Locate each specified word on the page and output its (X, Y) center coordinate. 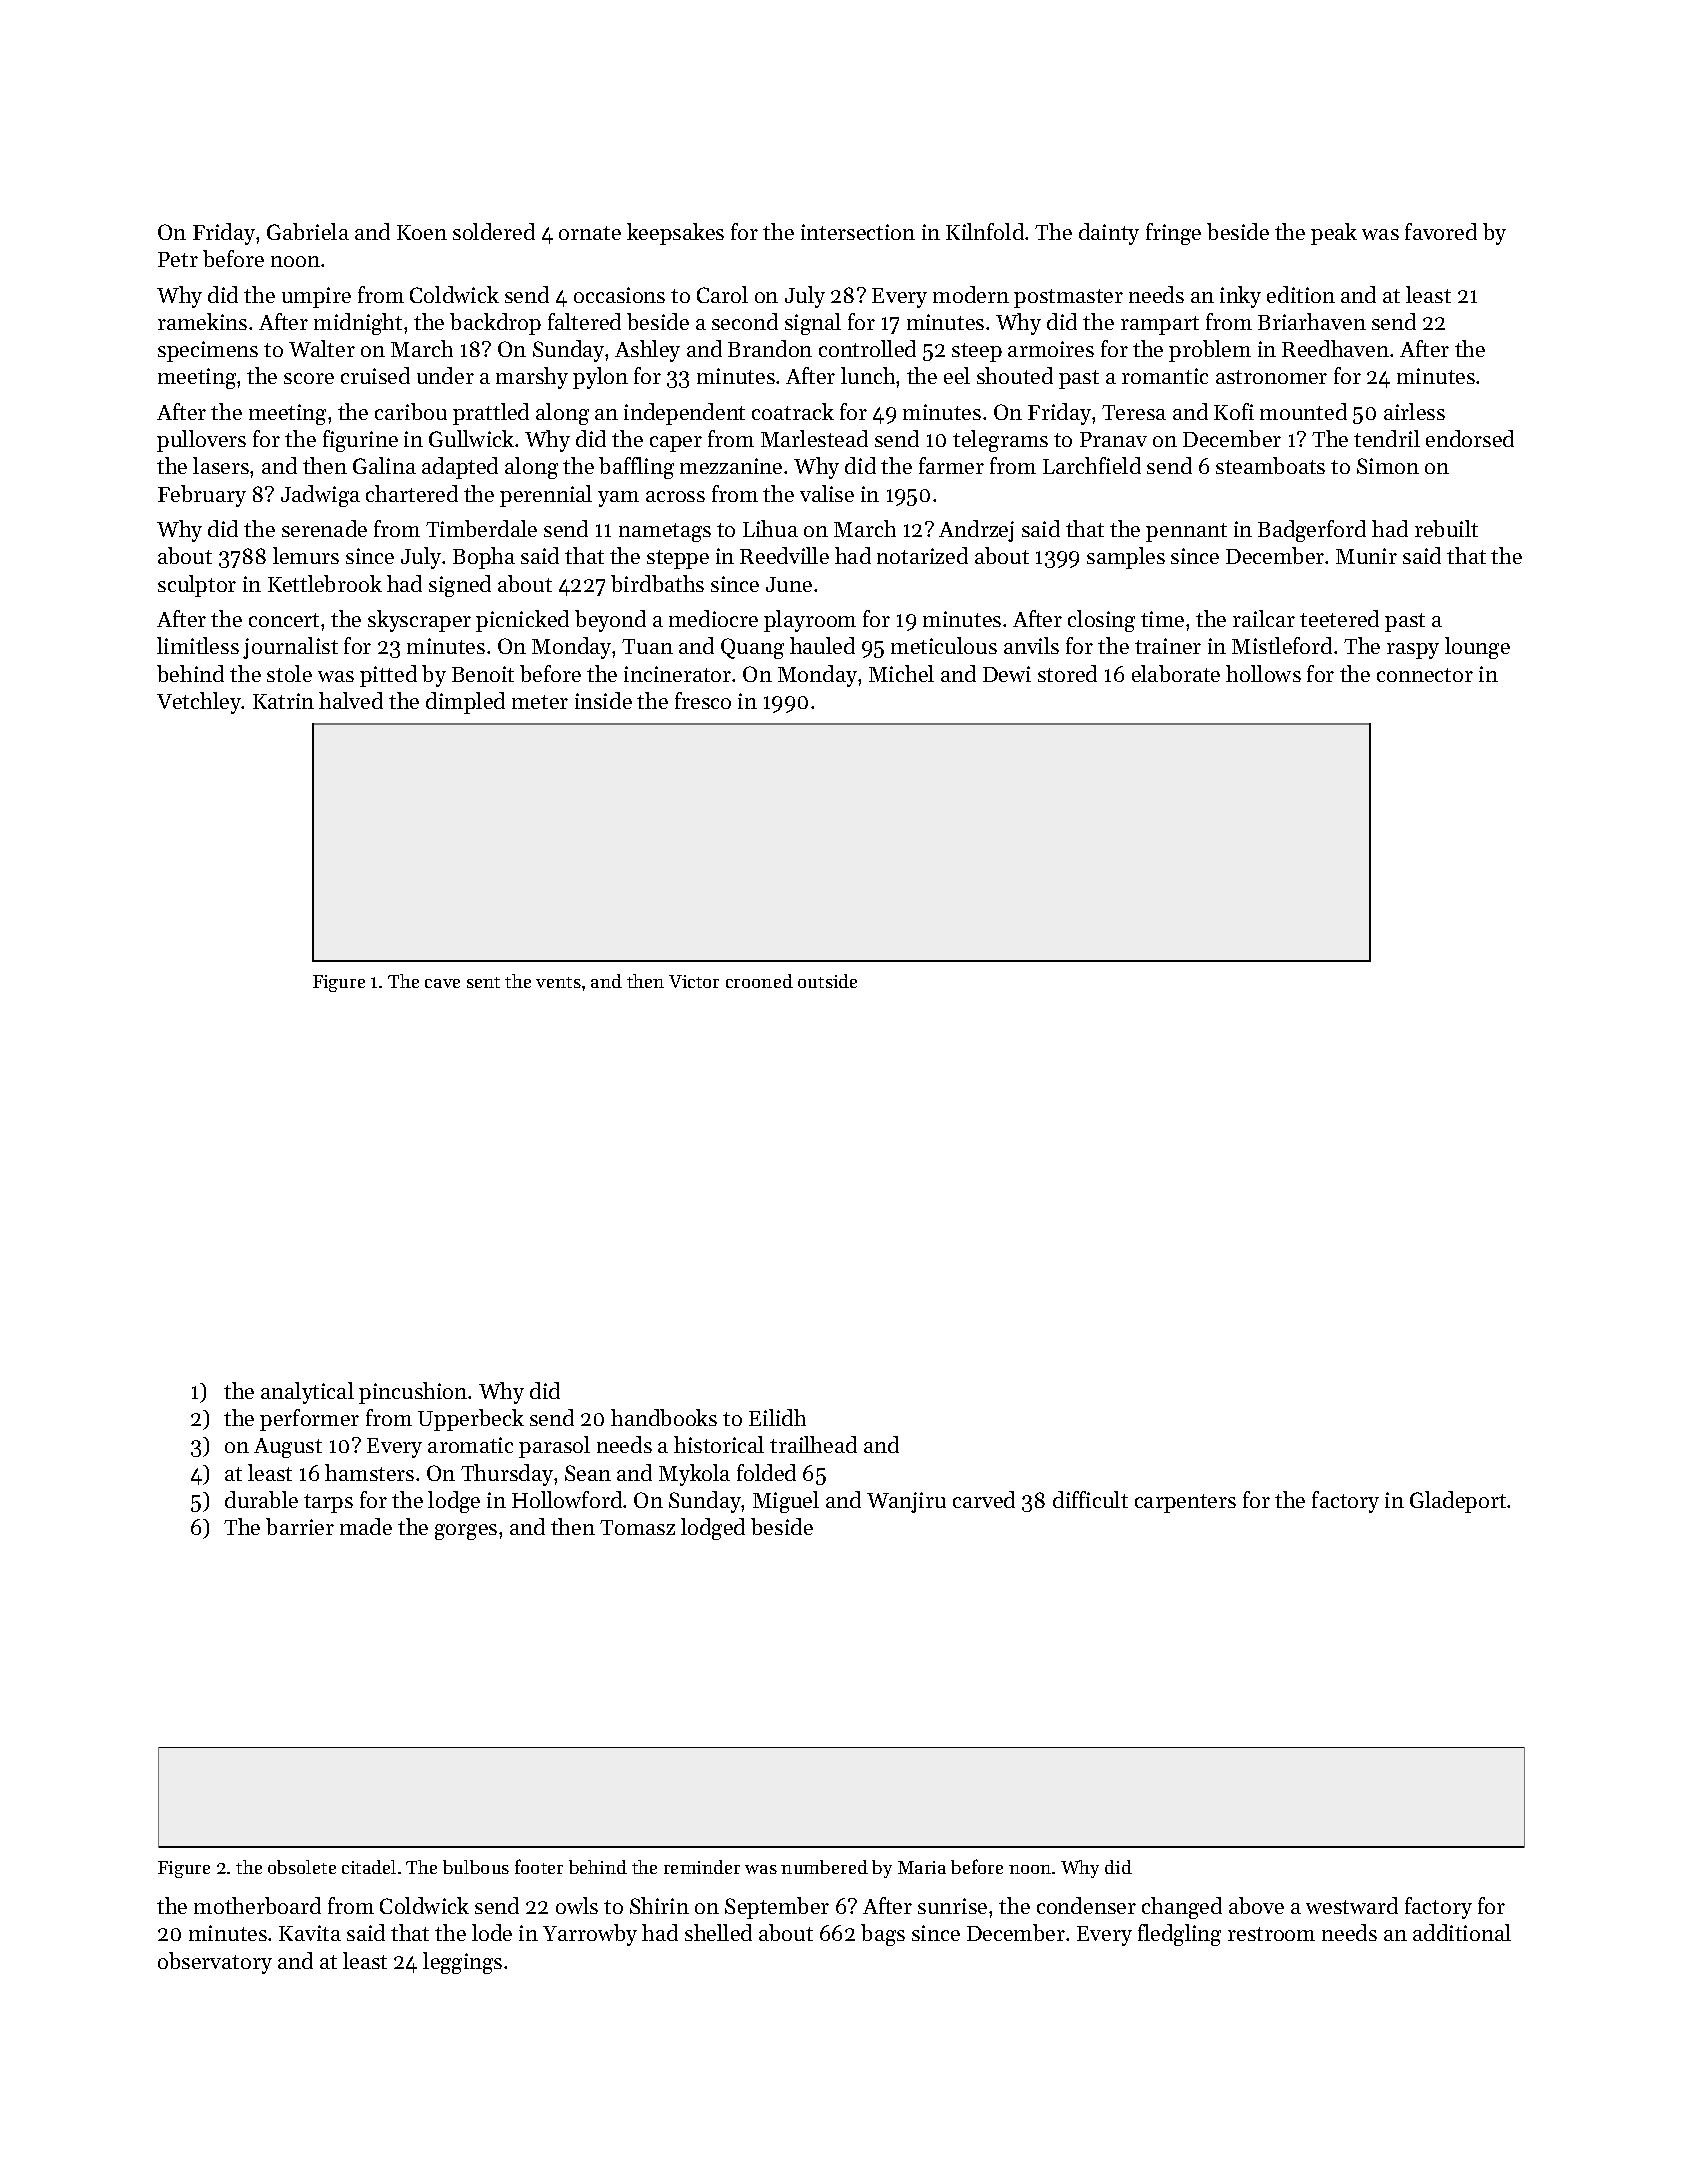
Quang (752, 648)
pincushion (413, 1393)
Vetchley (199, 703)
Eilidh (777, 1417)
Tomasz (637, 1527)
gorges (466, 1532)
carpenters (1185, 1503)
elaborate (1176, 673)
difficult (1090, 1499)
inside (603, 700)
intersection (858, 232)
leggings (462, 1963)
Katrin (283, 701)
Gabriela (308, 231)
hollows (1263, 673)
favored (1441, 231)
